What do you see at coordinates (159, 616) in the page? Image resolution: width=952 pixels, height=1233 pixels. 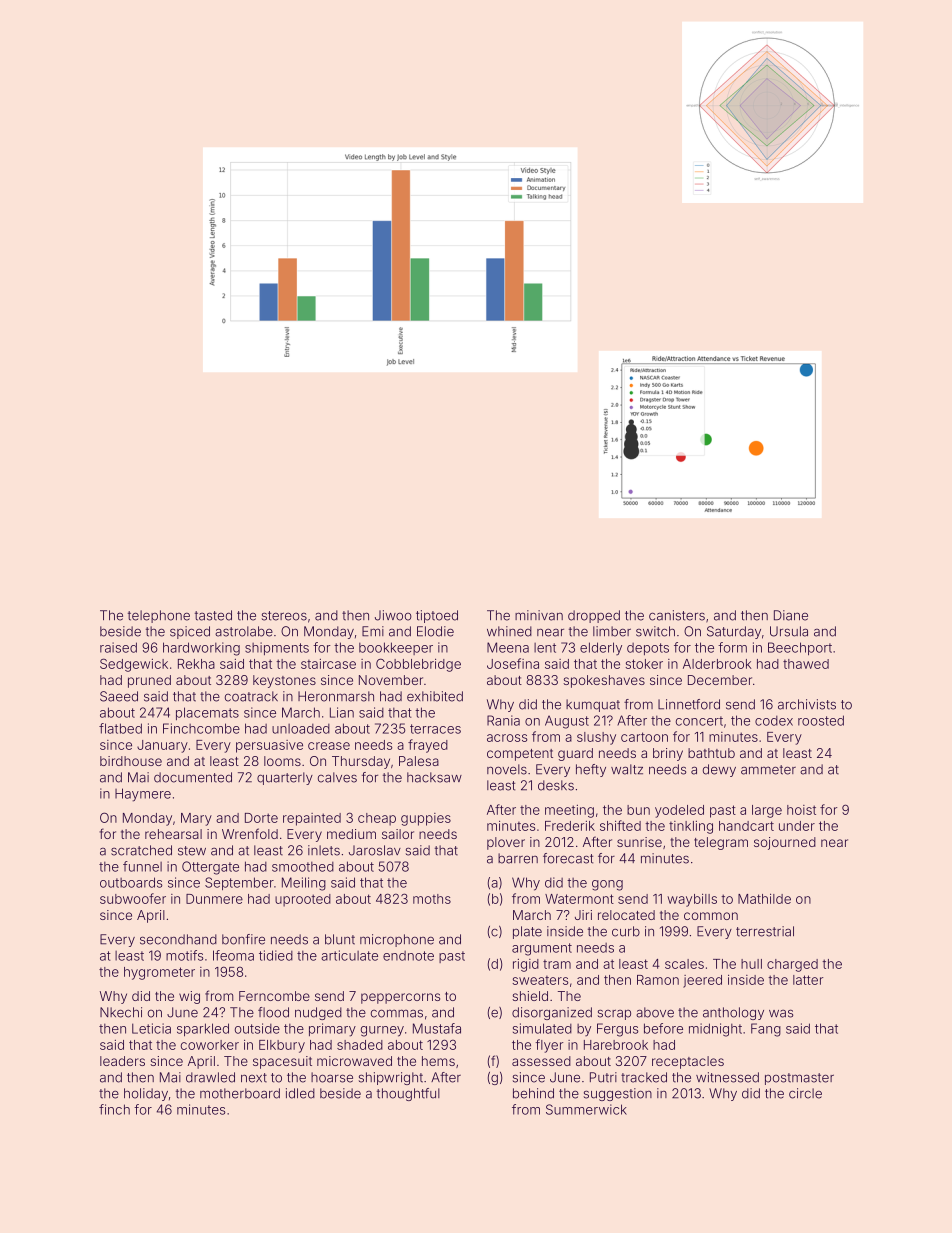 I see `telephone` at bounding box center [159, 616].
